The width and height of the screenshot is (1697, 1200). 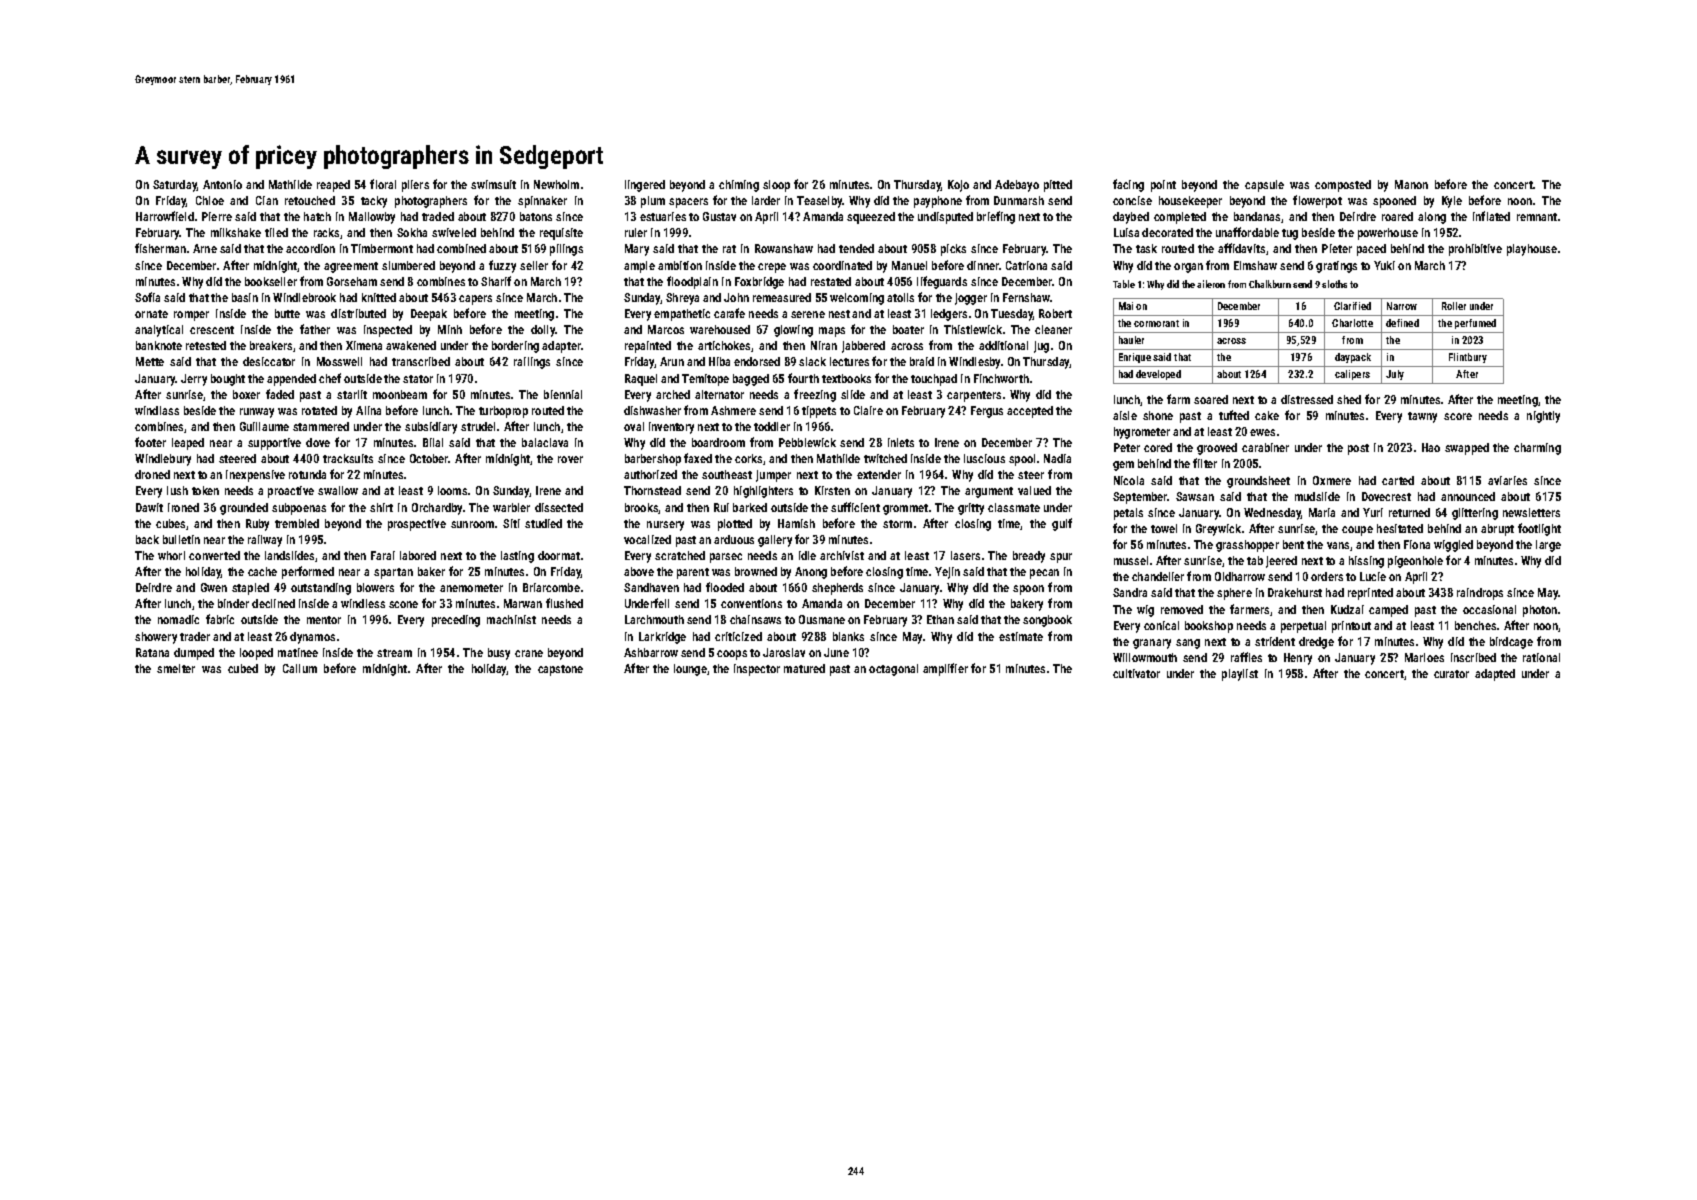 What do you see at coordinates (647, 539) in the screenshot?
I see `vocalized` at bounding box center [647, 539].
